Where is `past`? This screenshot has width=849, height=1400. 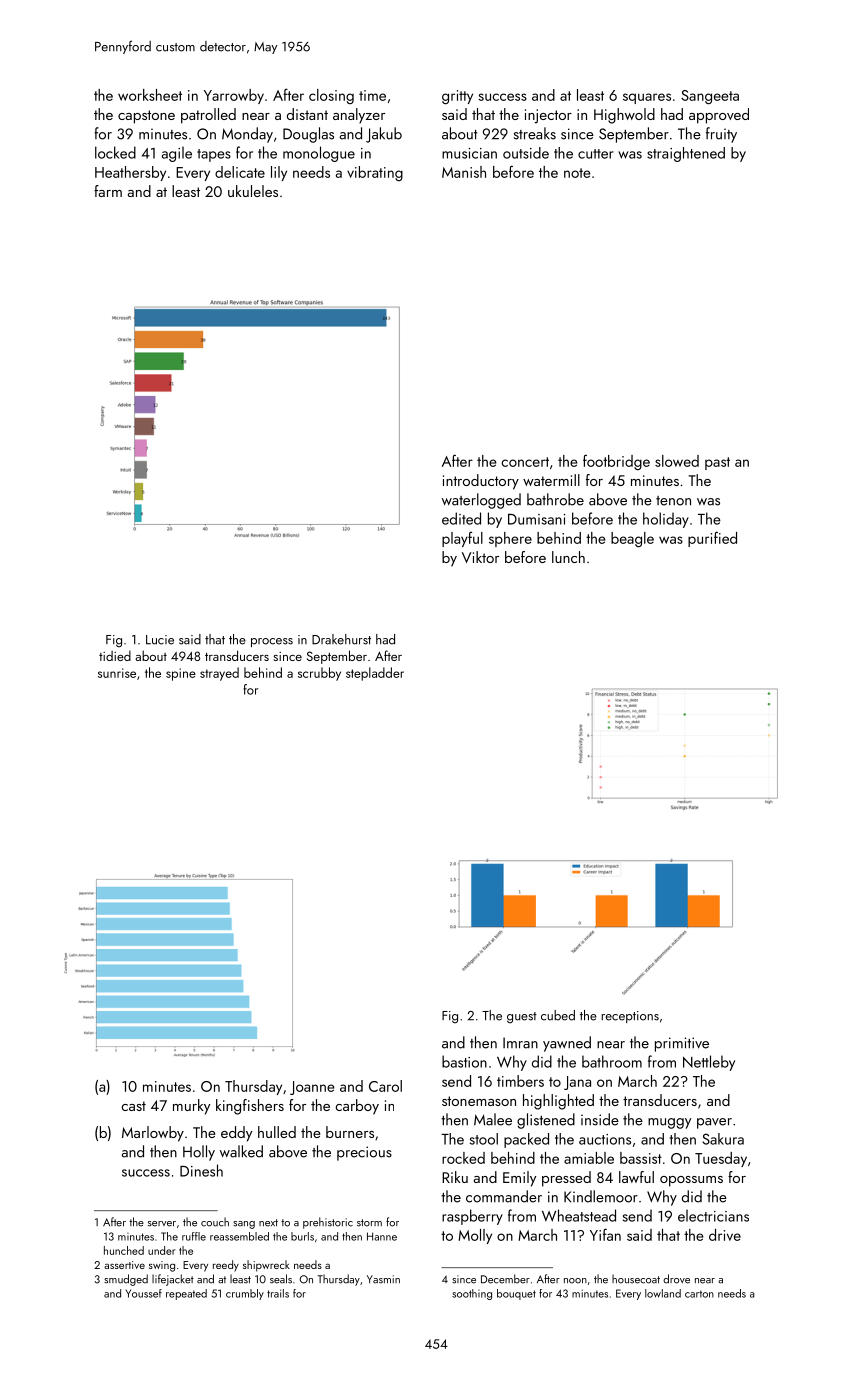 past is located at coordinates (717, 463).
